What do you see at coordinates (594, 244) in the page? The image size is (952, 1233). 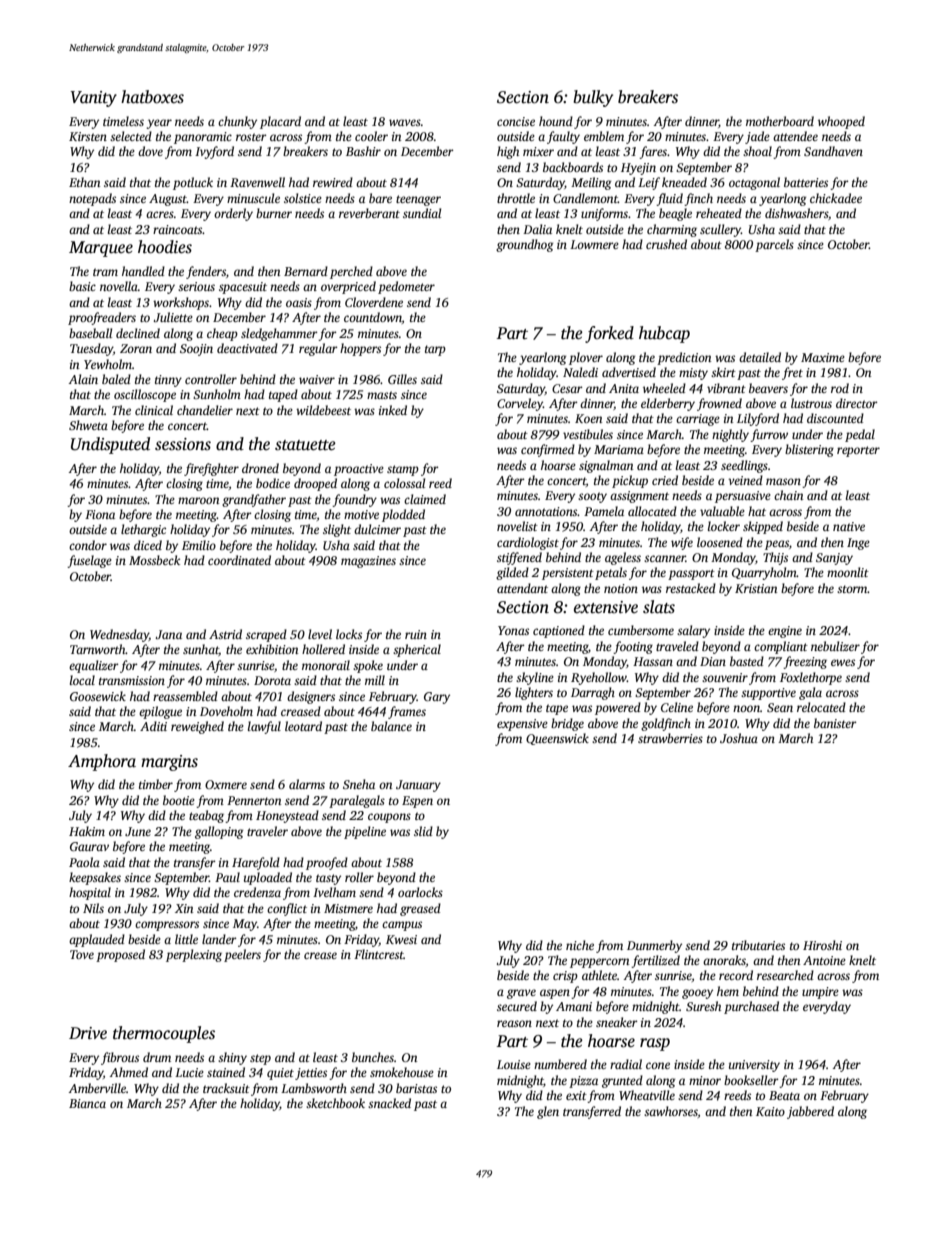 I see `Lowmere` at bounding box center [594, 244].
